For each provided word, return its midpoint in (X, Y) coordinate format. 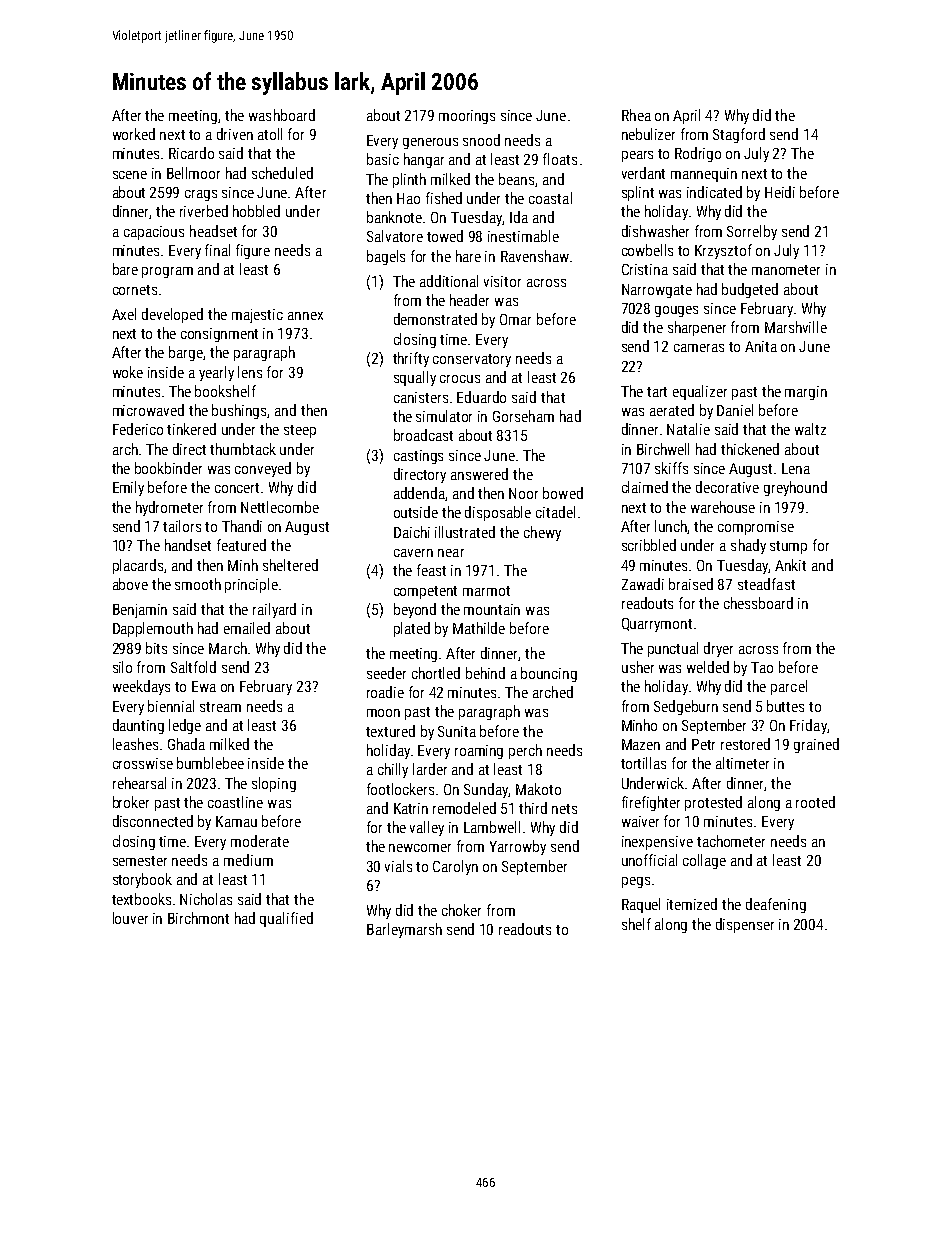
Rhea (636, 115)
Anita (761, 346)
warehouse (723, 507)
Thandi (242, 526)
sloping (274, 784)
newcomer (420, 848)
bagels (386, 257)
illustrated (465, 532)
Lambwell (492, 827)
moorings (467, 117)
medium (248, 860)
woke (128, 372)
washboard (282, 115)
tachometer (731, 841)
